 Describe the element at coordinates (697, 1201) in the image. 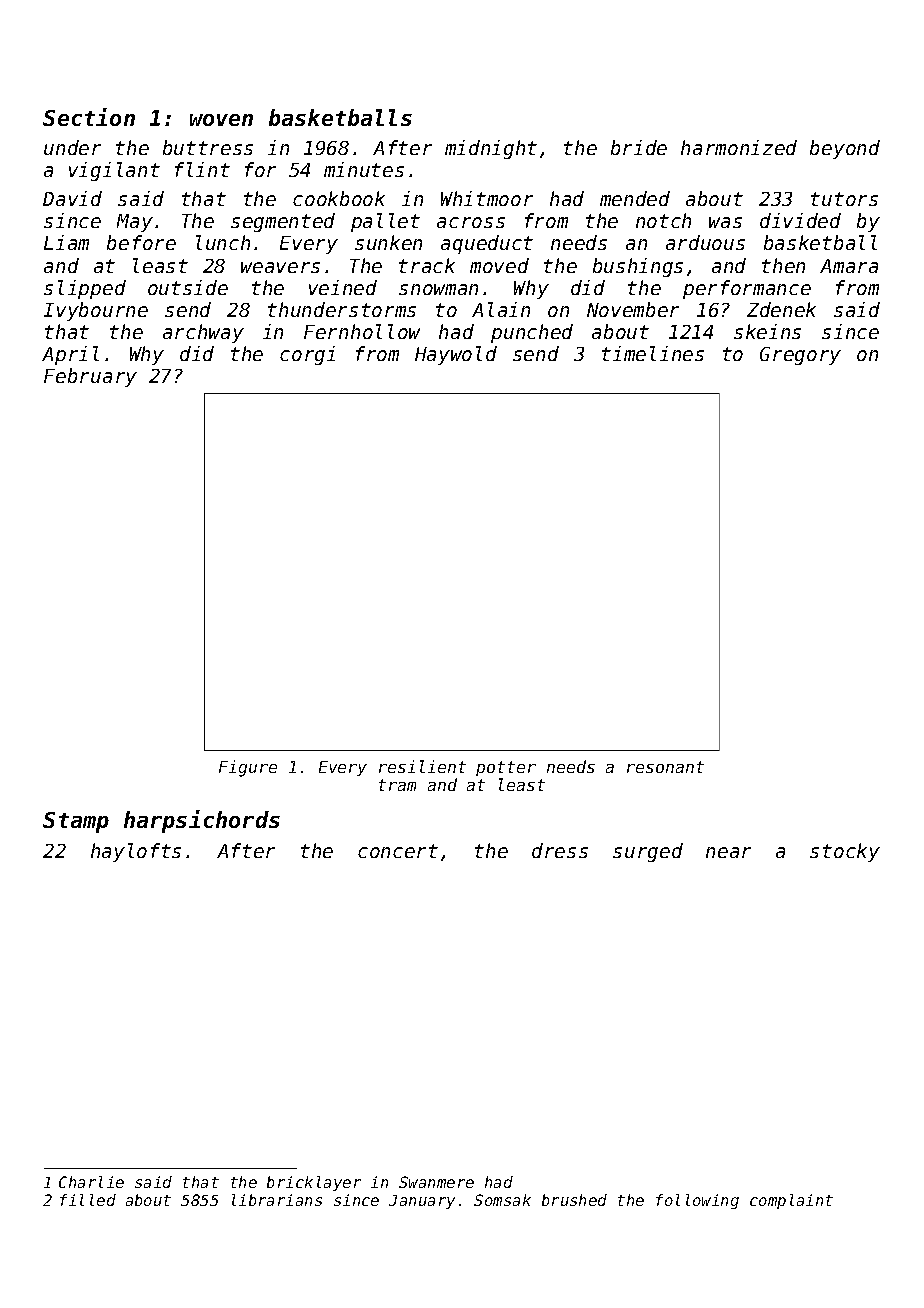

I see `following` at that location.
